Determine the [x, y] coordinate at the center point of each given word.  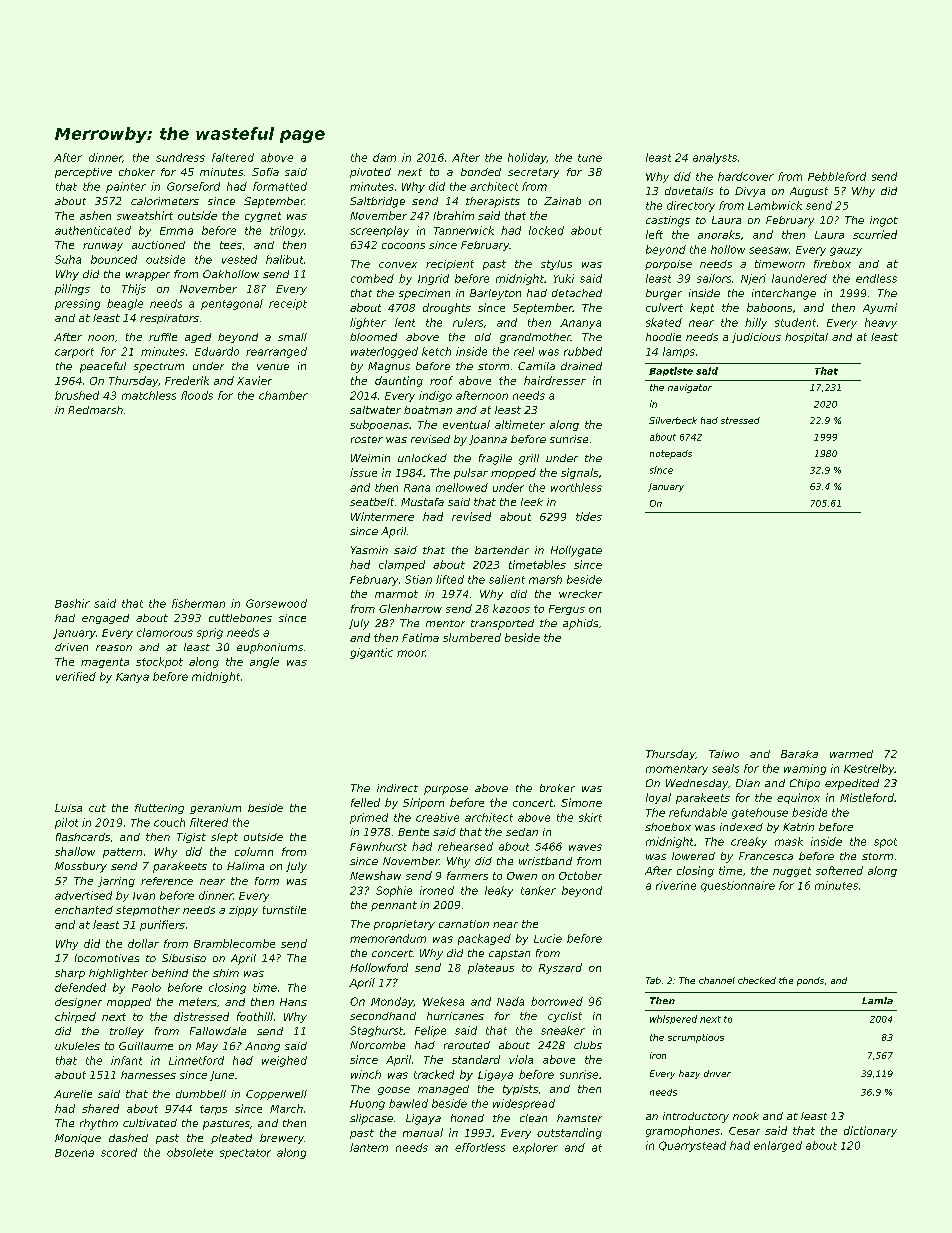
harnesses [148, 1075]
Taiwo [724, 754]
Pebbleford [837, 176]
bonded [481, 172]
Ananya [580, 324]
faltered [233, 157]
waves [585, 847]
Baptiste [671, 371]
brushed [77, 395]
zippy [243, 911]
